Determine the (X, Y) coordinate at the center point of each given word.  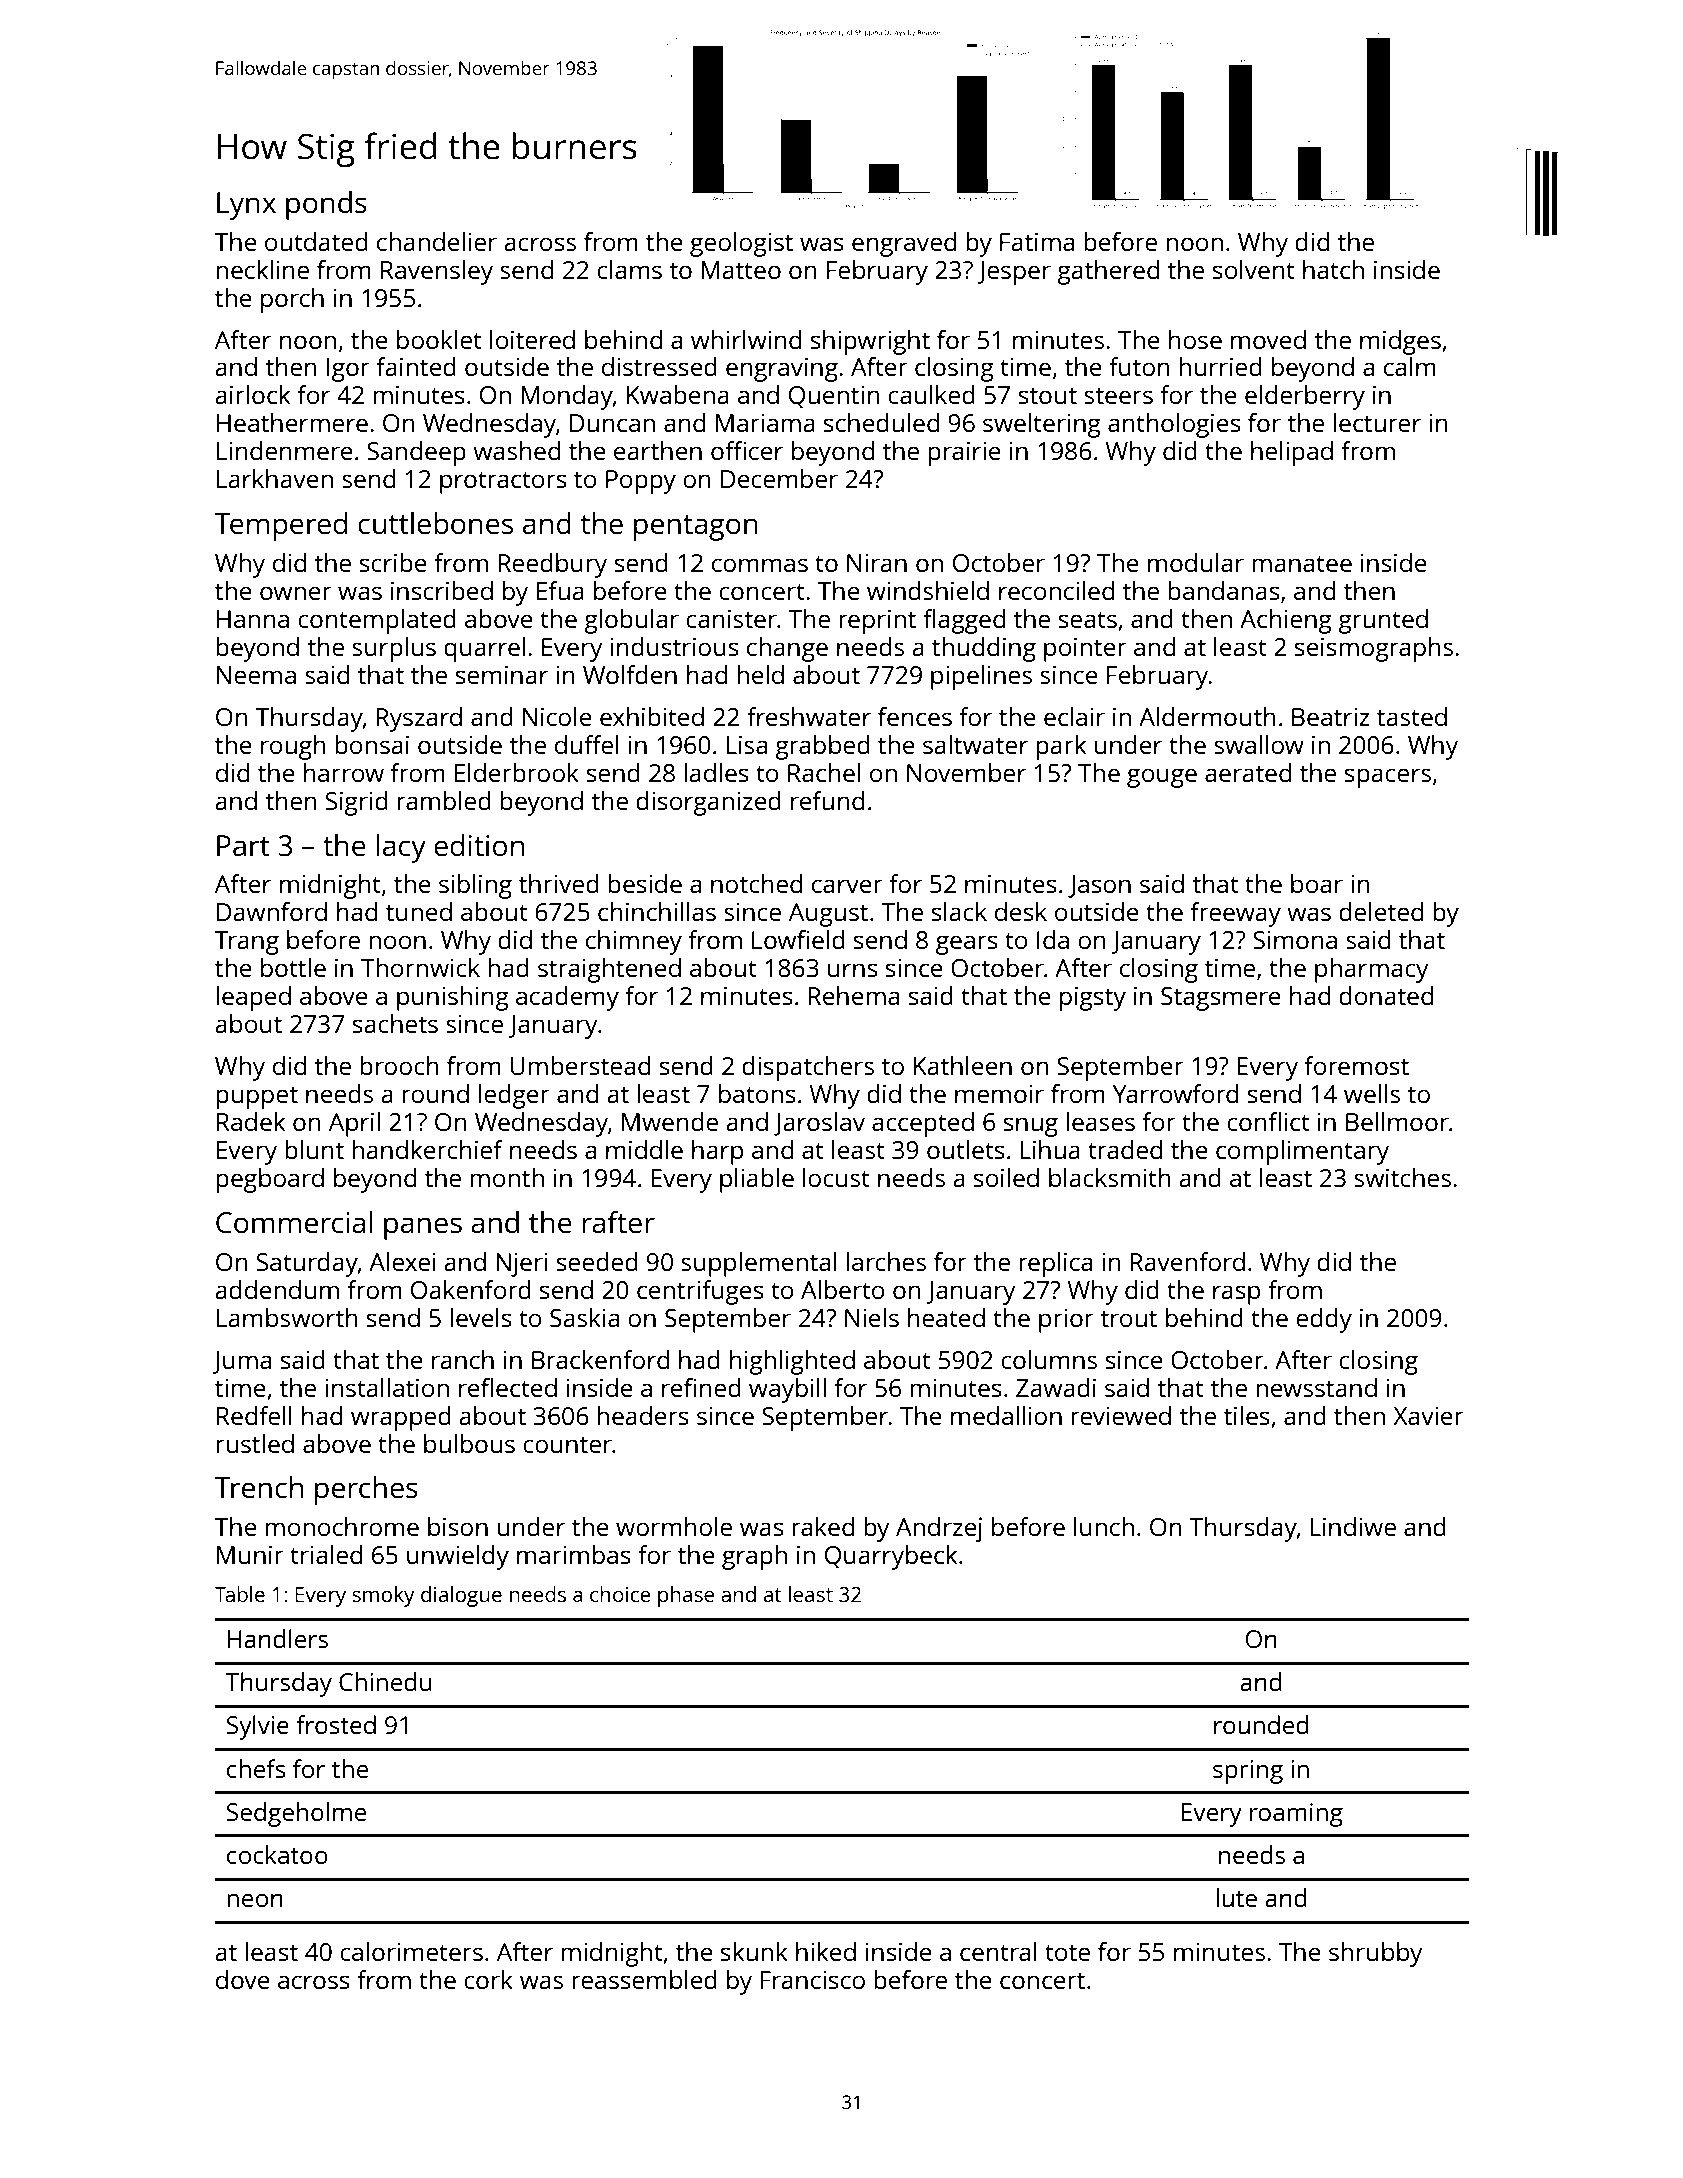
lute (1236, 1897)
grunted (1383, 621)
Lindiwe (1353, 1526)
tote (1067, 1952)
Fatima (1037, 242)
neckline (262, 269)
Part (243, 845)
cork (488, 1979)
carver (847, 886)
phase (686, 1596)
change (787, 649)
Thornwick (420, 967)
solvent (1254, 269)
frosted (336, 1724)
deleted (1381, 911)
